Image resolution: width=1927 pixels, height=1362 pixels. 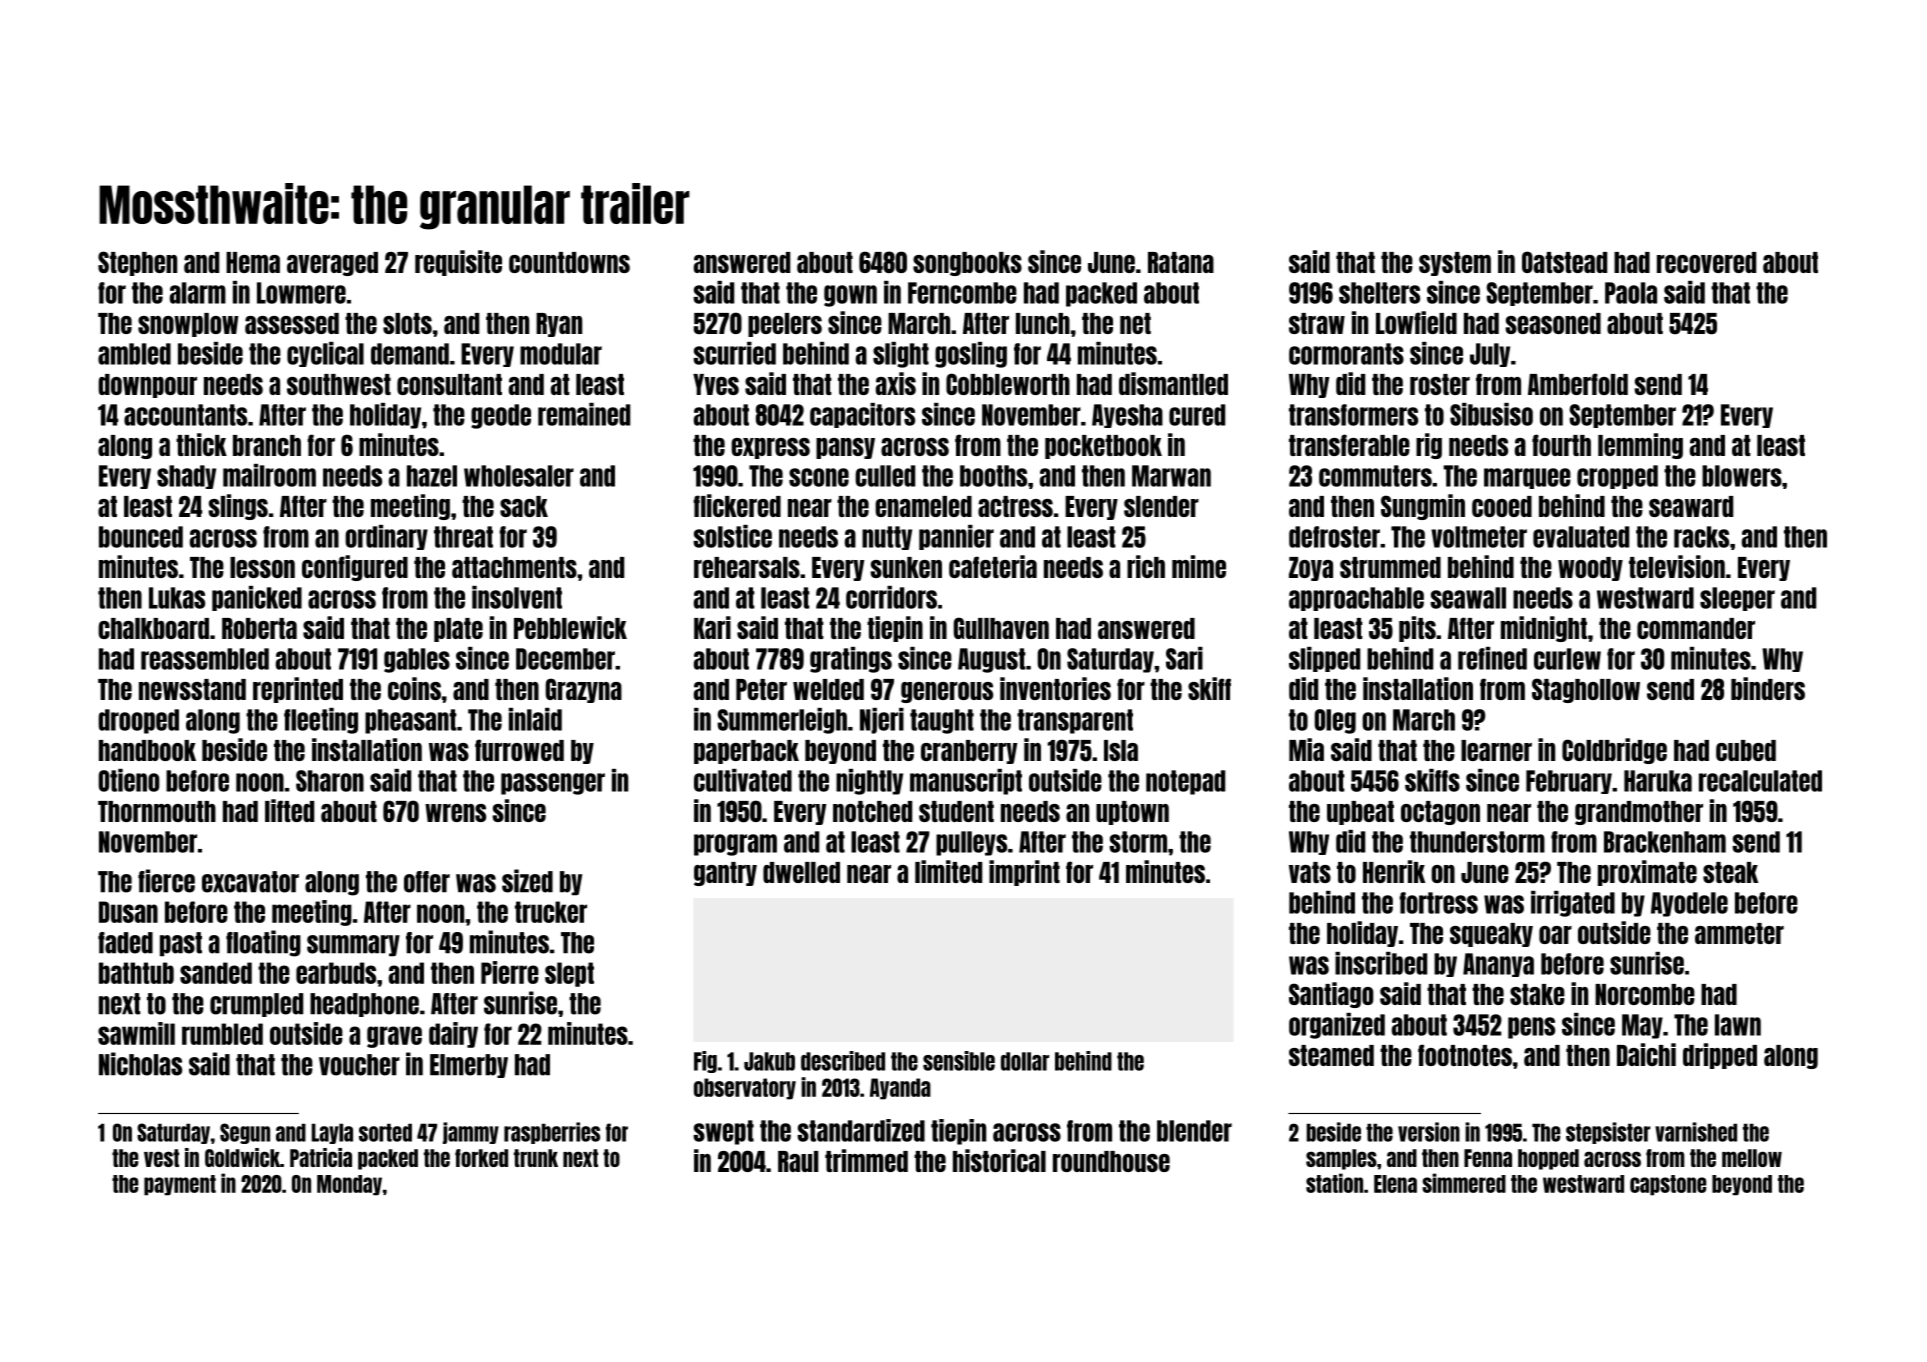 I want to click on Oatstead, so click(x=1564, y=262).
